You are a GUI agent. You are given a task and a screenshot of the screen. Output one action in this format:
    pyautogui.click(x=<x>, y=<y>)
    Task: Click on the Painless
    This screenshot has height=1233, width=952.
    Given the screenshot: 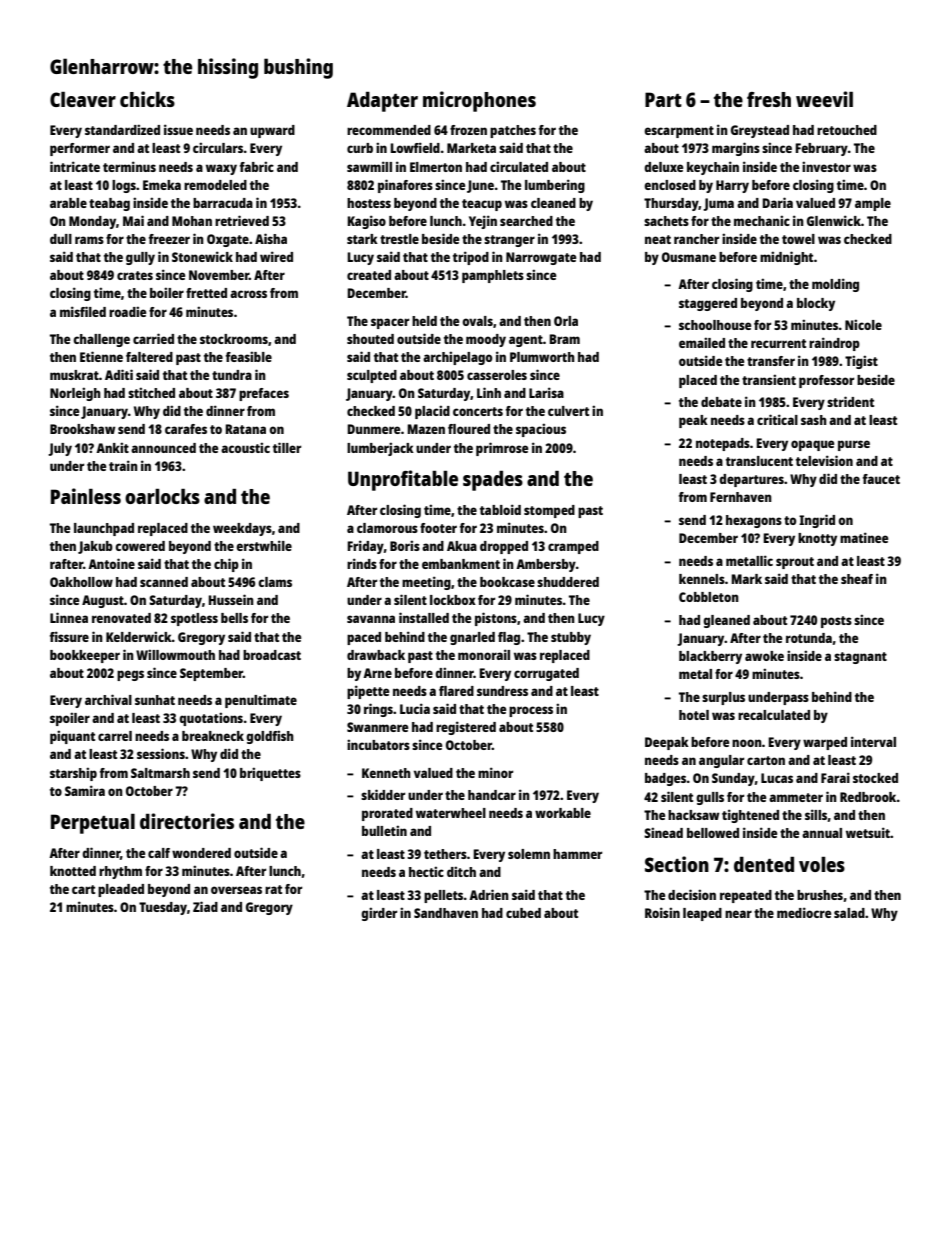 What is the action you would take?
    pyautogui.click(x=86, y=496)
